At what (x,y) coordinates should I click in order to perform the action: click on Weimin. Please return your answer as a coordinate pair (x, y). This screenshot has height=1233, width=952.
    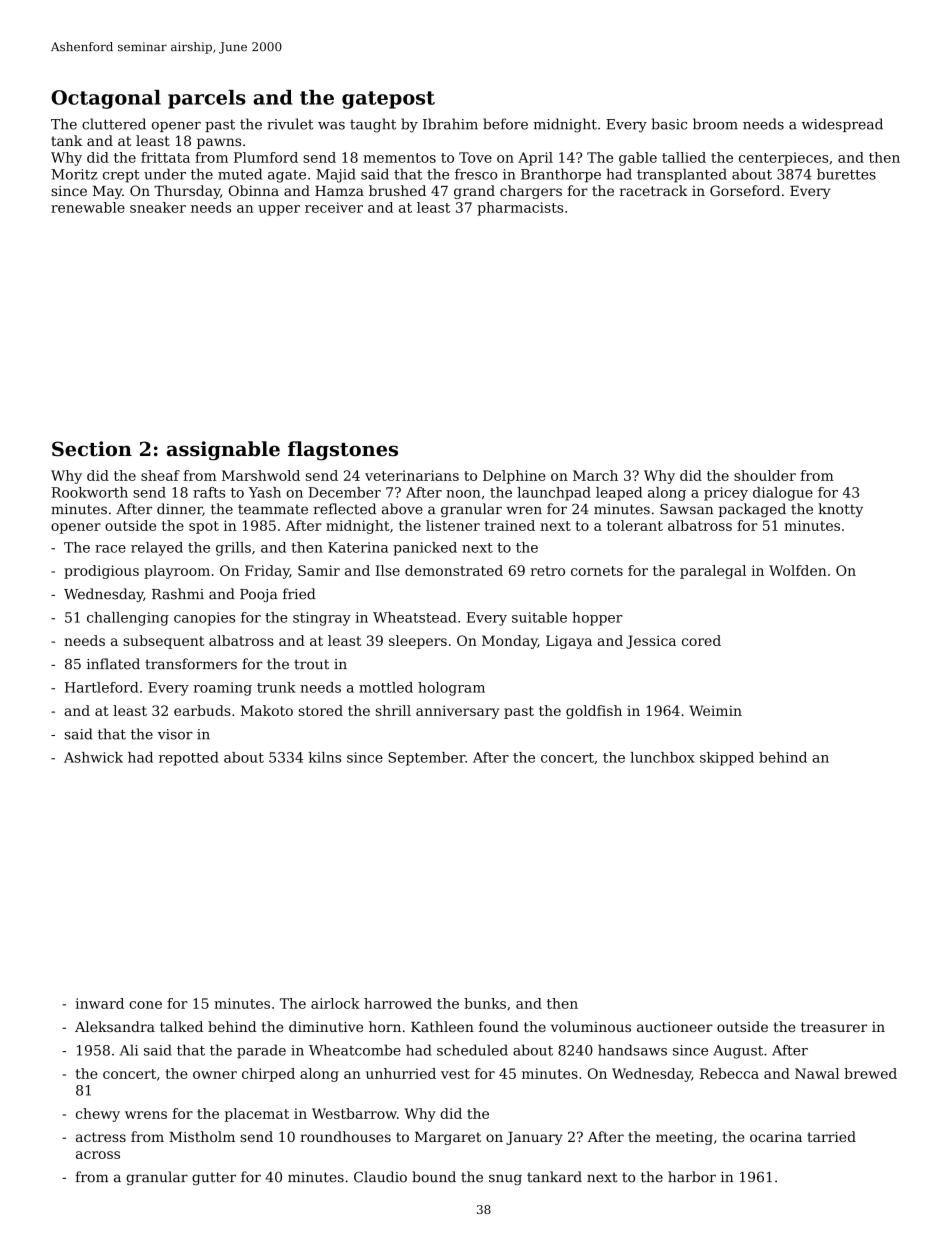
    Looking at the image, I should click on (715, 710).
